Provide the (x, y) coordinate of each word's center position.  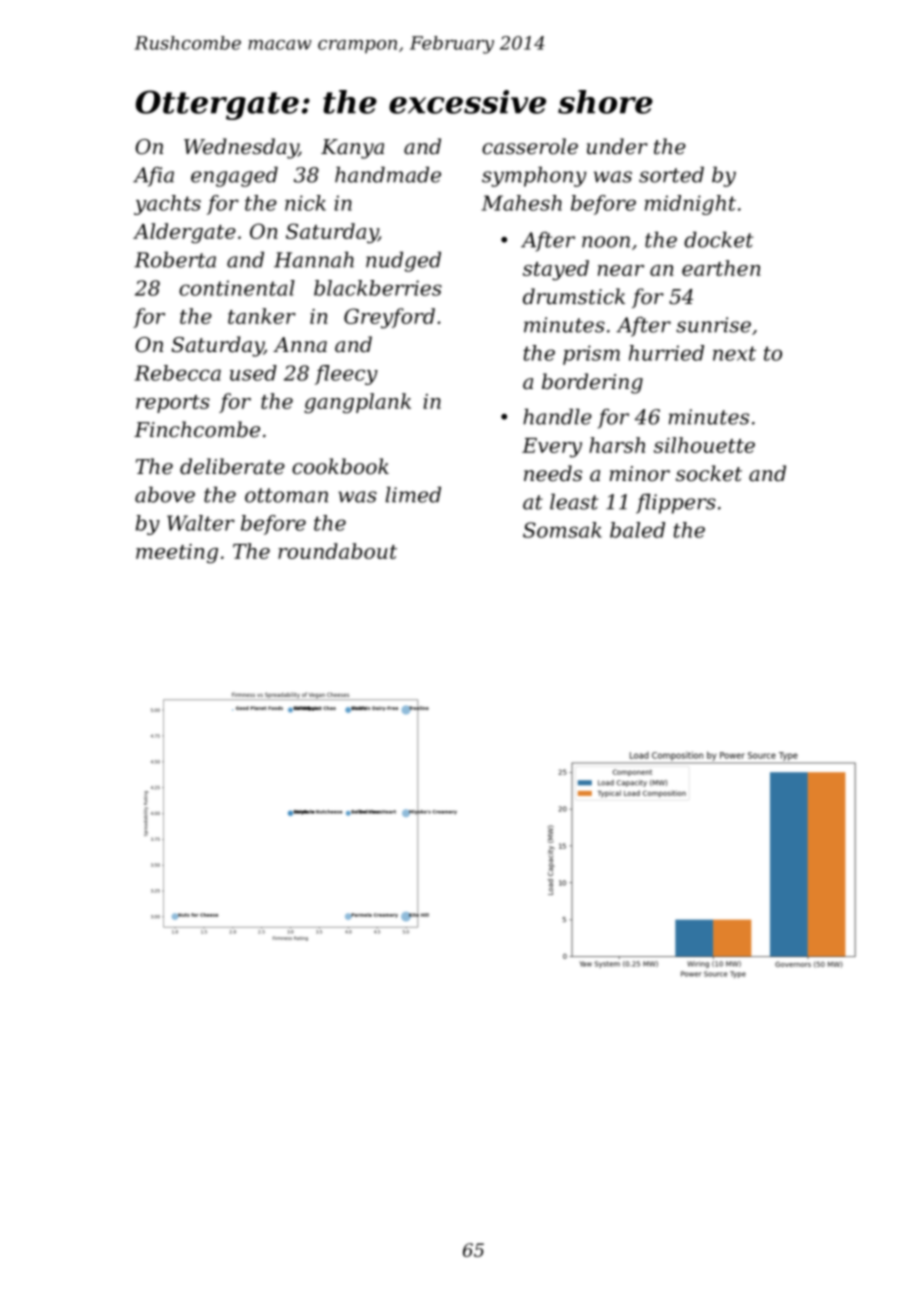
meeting (177, 554)
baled (637, 530)
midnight (690, 205)
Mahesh (521, 203)
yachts (167, 205)
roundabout (337, 551)
